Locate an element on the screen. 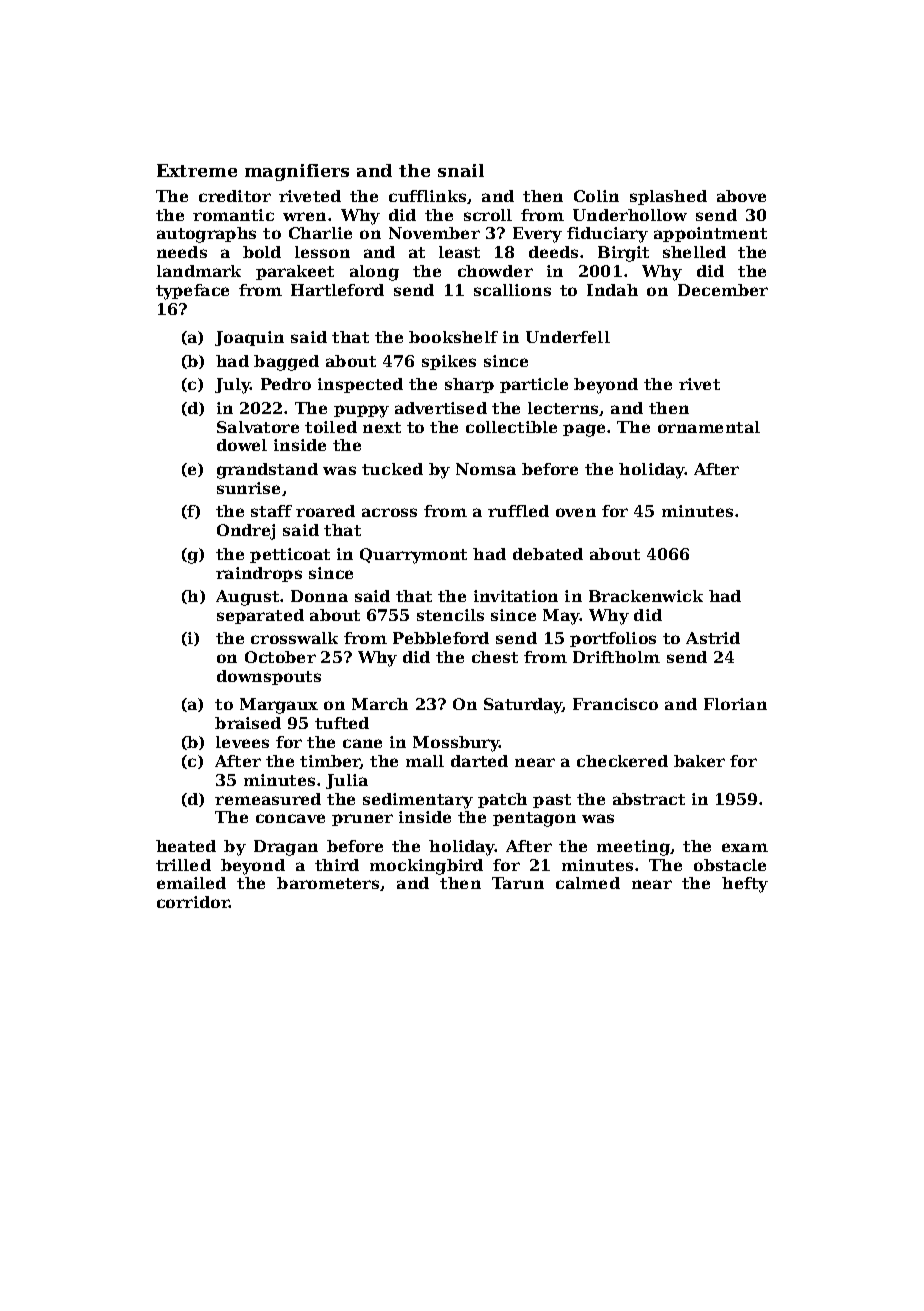 The height and width of the screenshot is (1311, 924). Salvatore is located at coordinates (258, 427).
